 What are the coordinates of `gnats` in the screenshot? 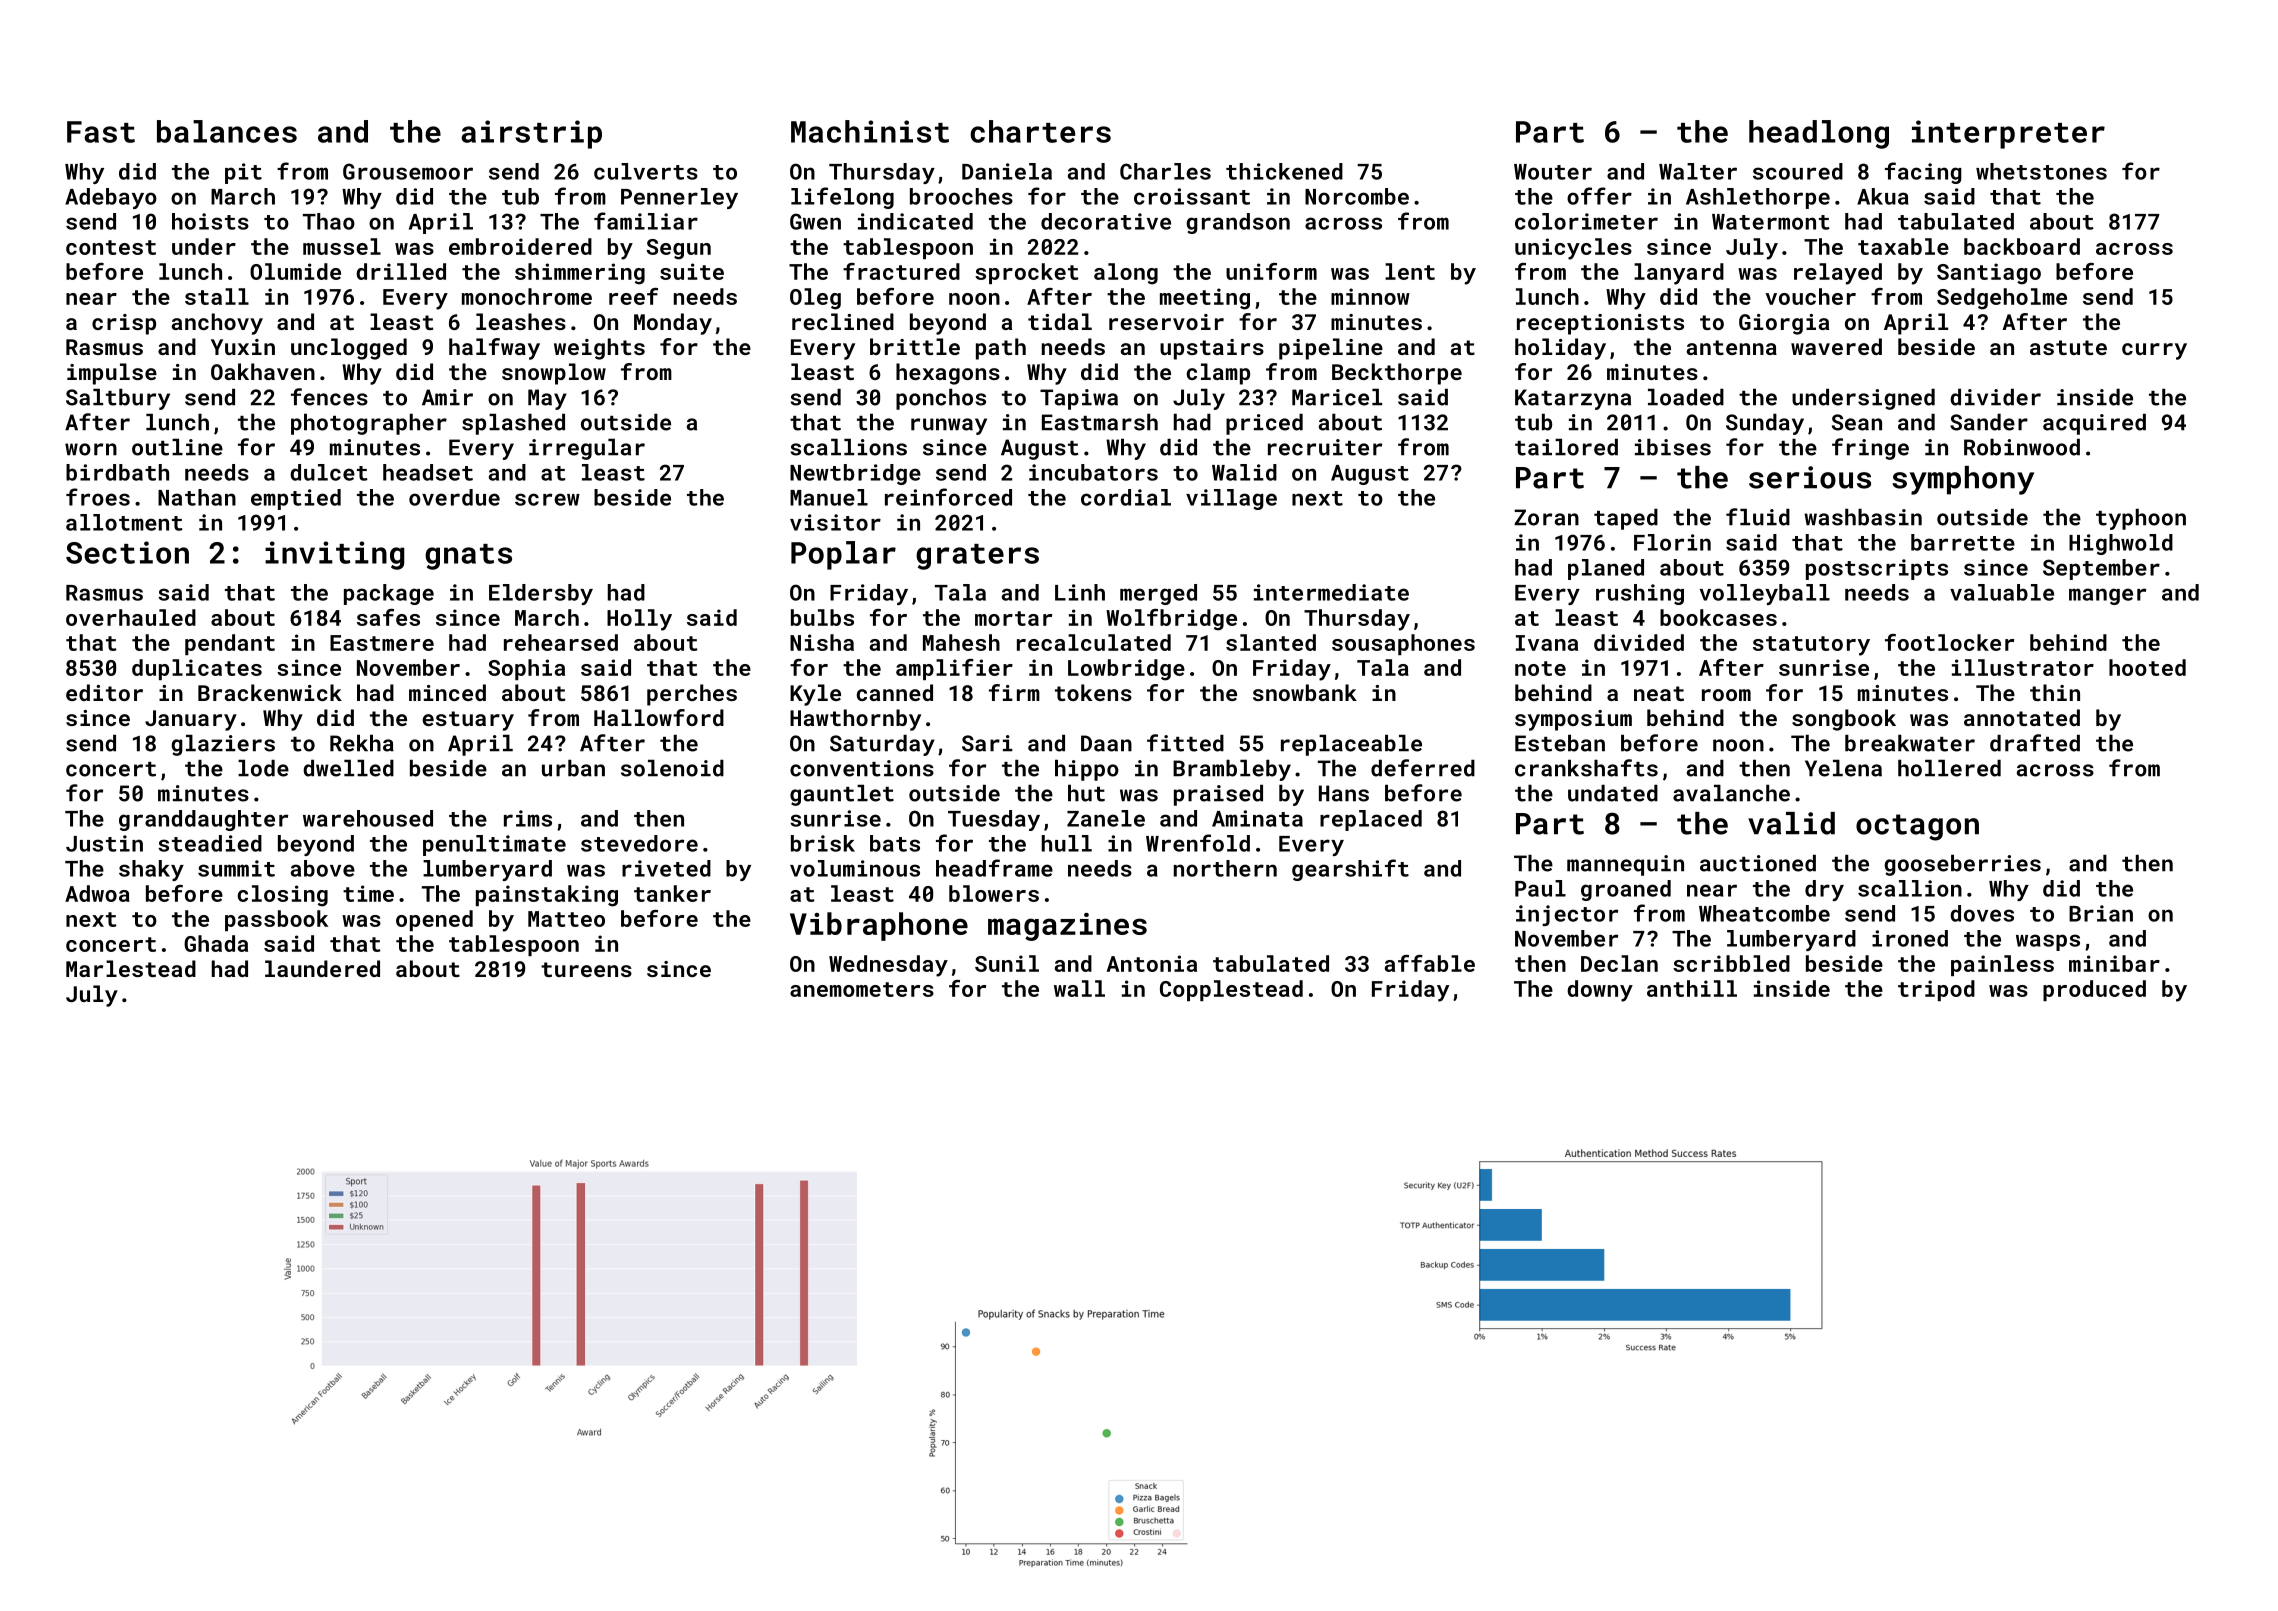 It's located at (468, 557).
